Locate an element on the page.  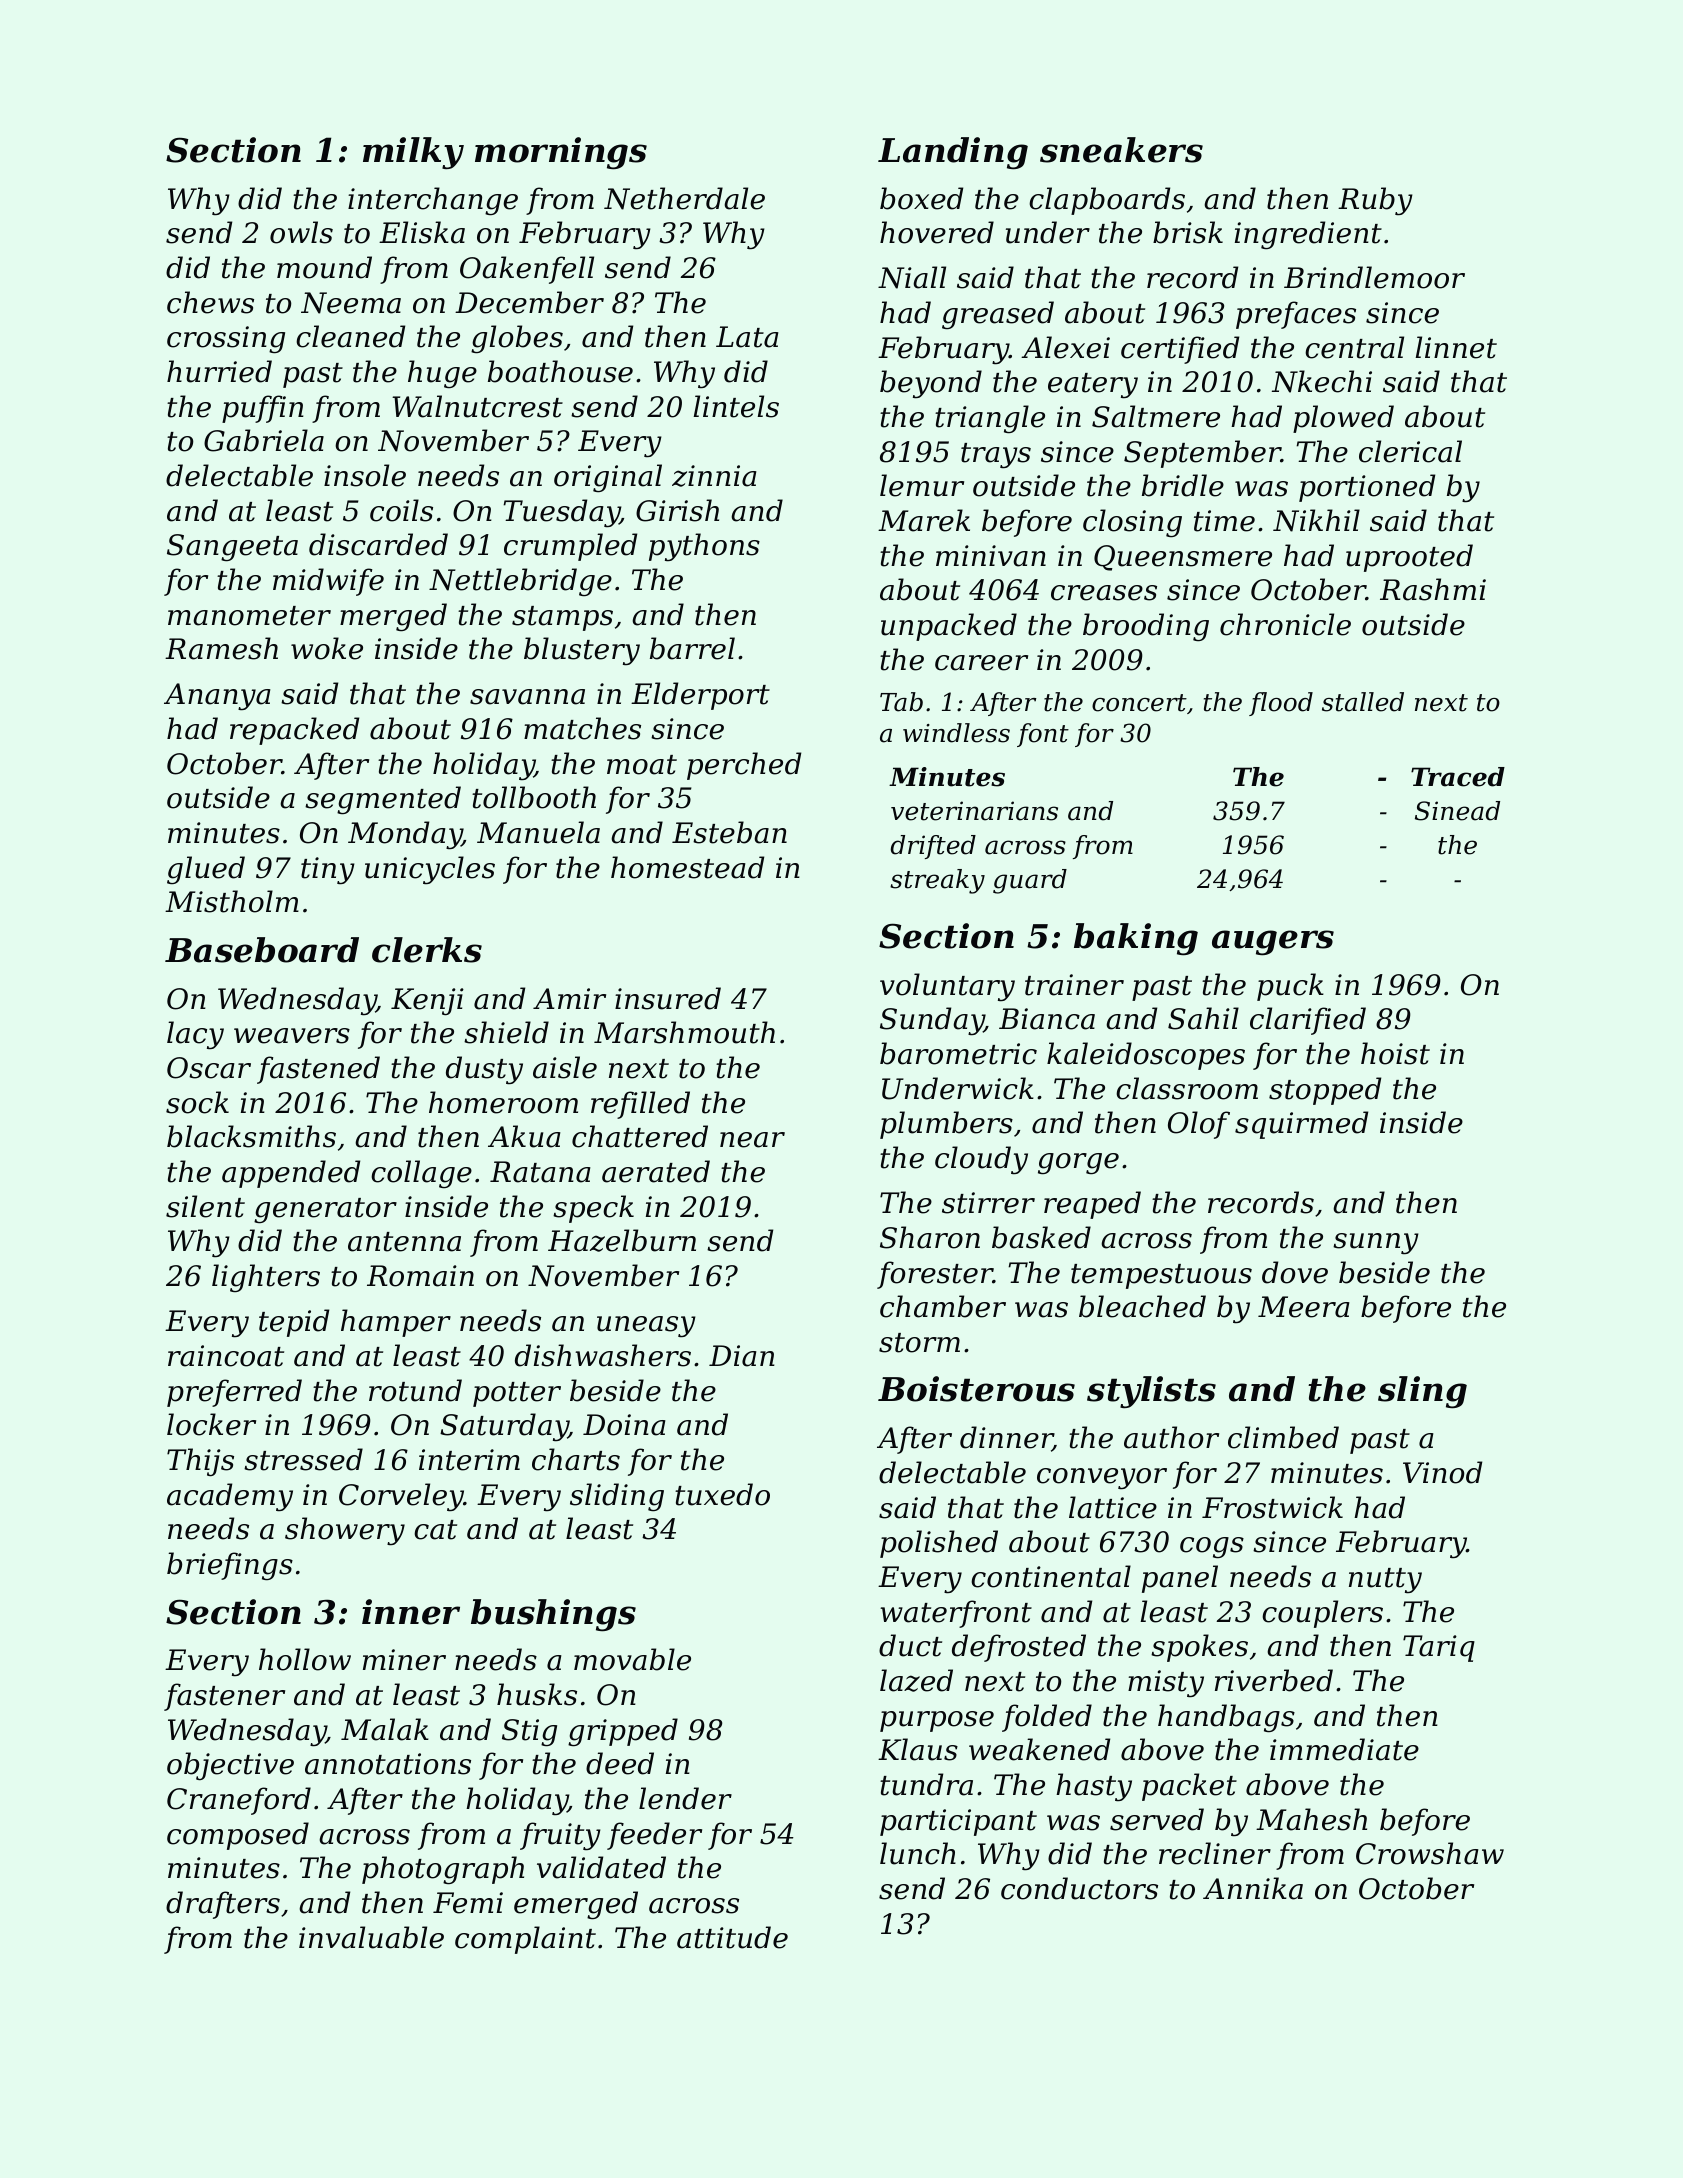
invaluable is located at coordinates (371, 1937).
